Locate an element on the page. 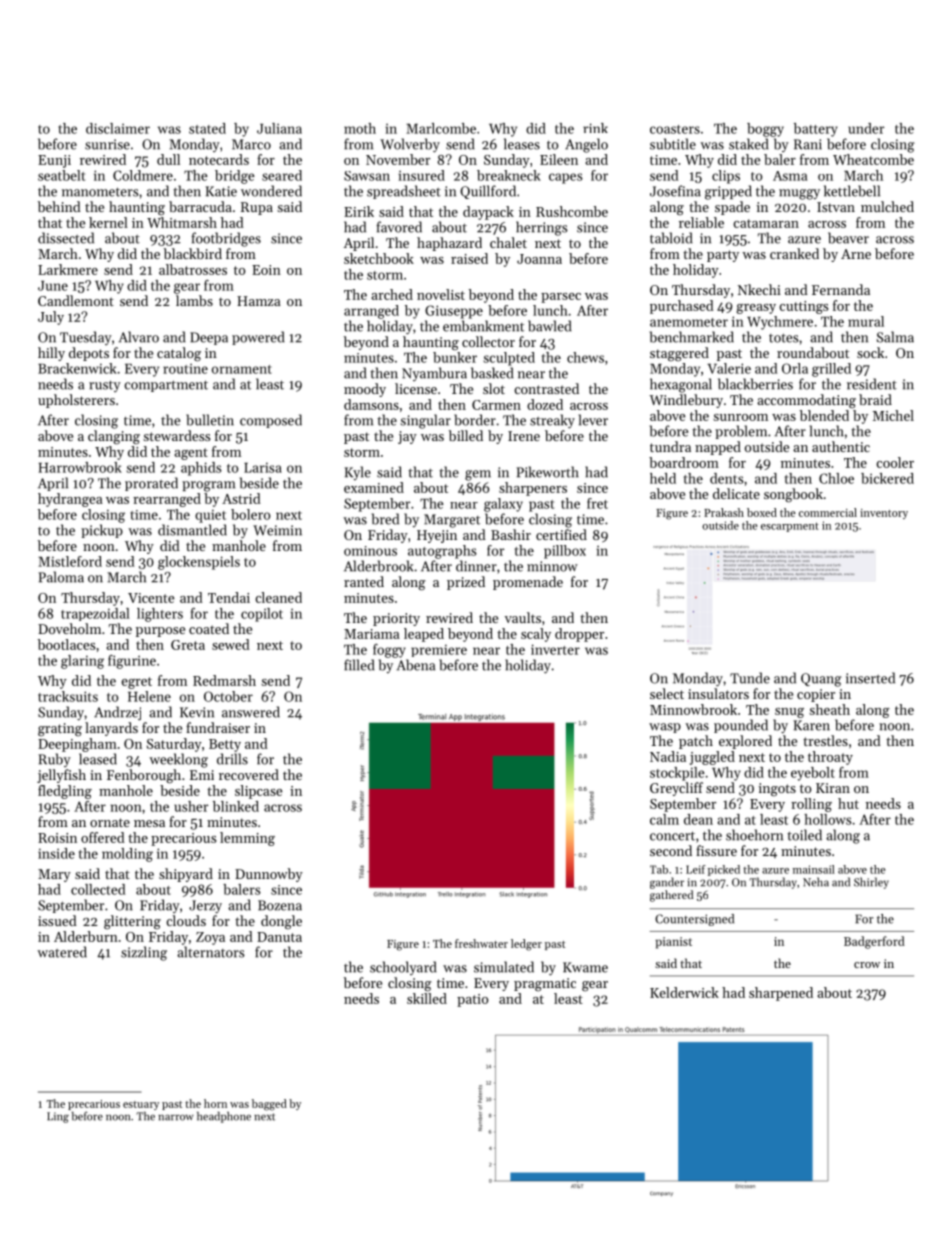  Marlcombe is located at coordinates (441, 128).
